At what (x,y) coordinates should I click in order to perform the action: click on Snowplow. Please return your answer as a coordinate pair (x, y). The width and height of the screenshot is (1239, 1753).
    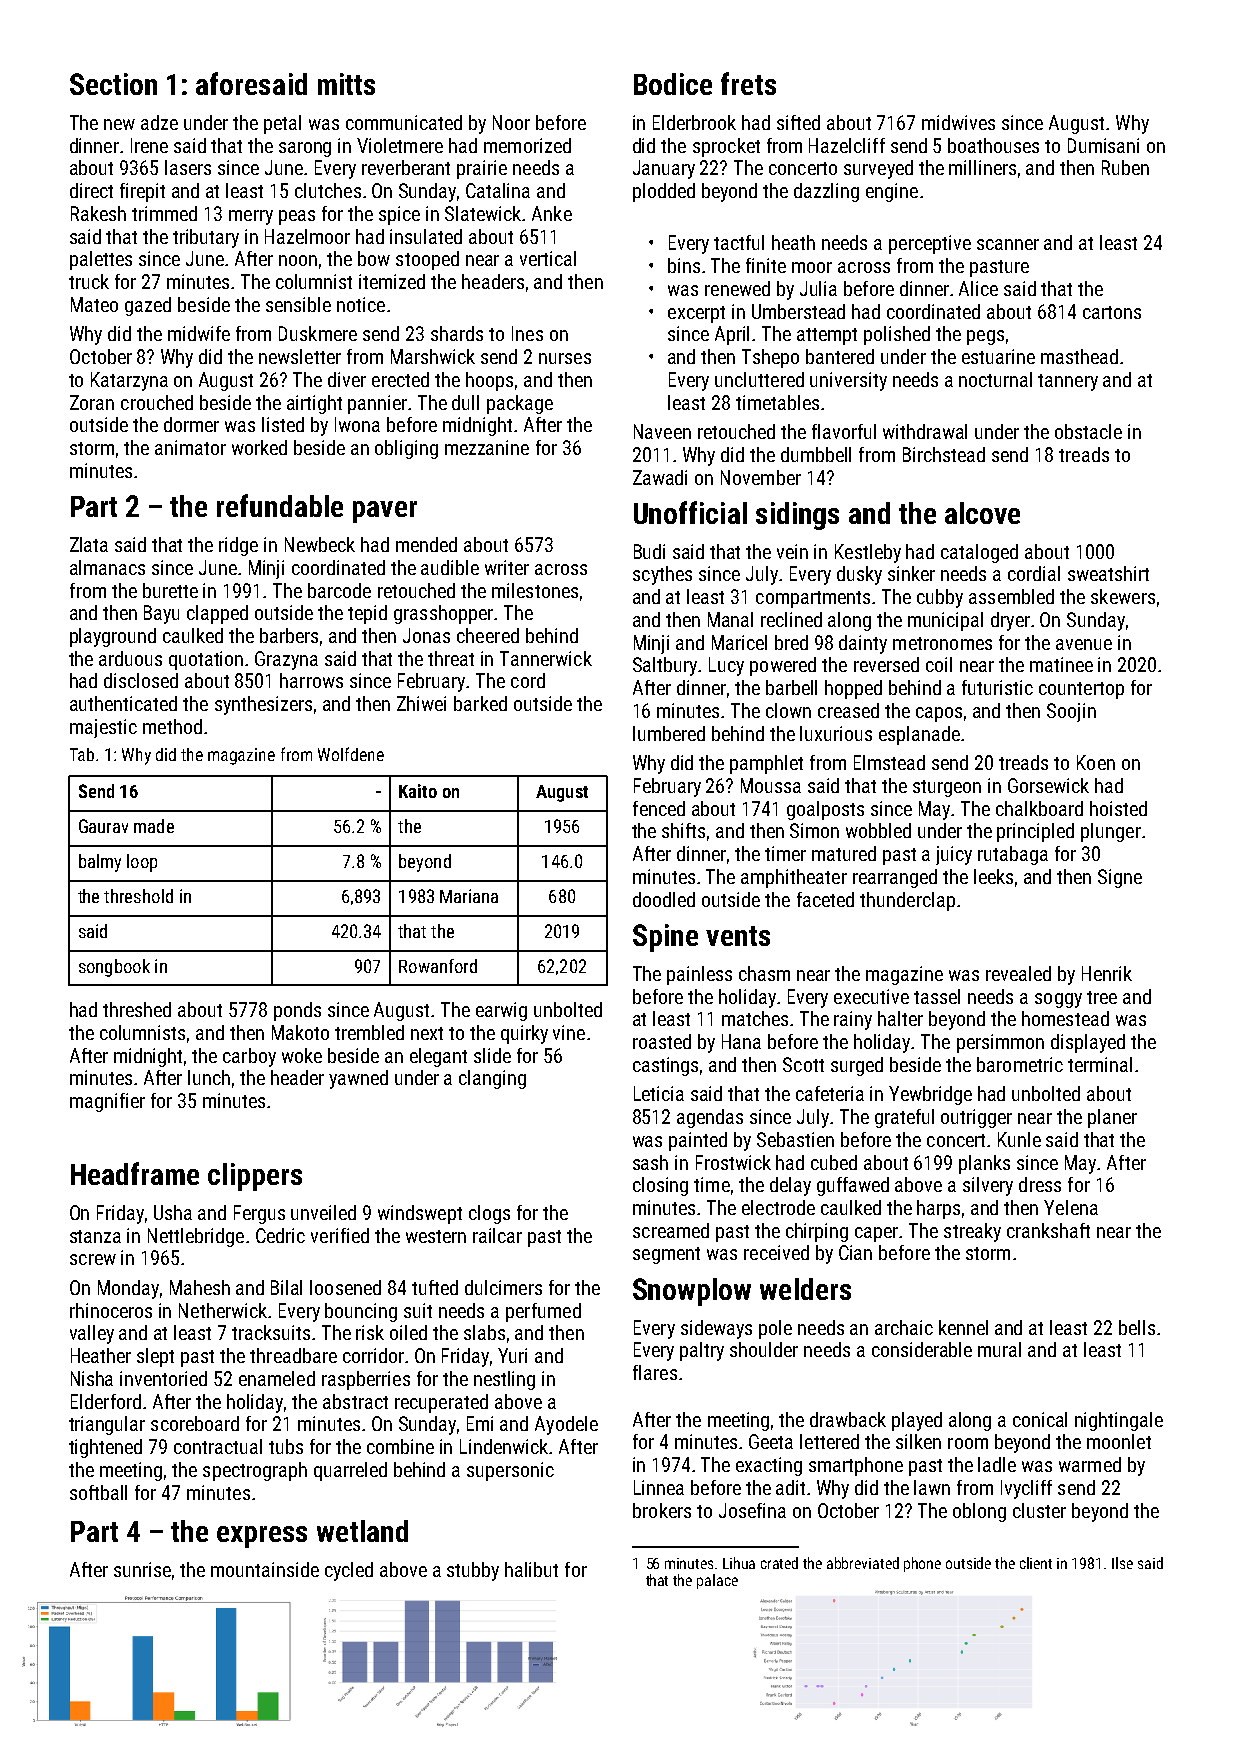
    Looking at the image, I should click on (692, 1292).
